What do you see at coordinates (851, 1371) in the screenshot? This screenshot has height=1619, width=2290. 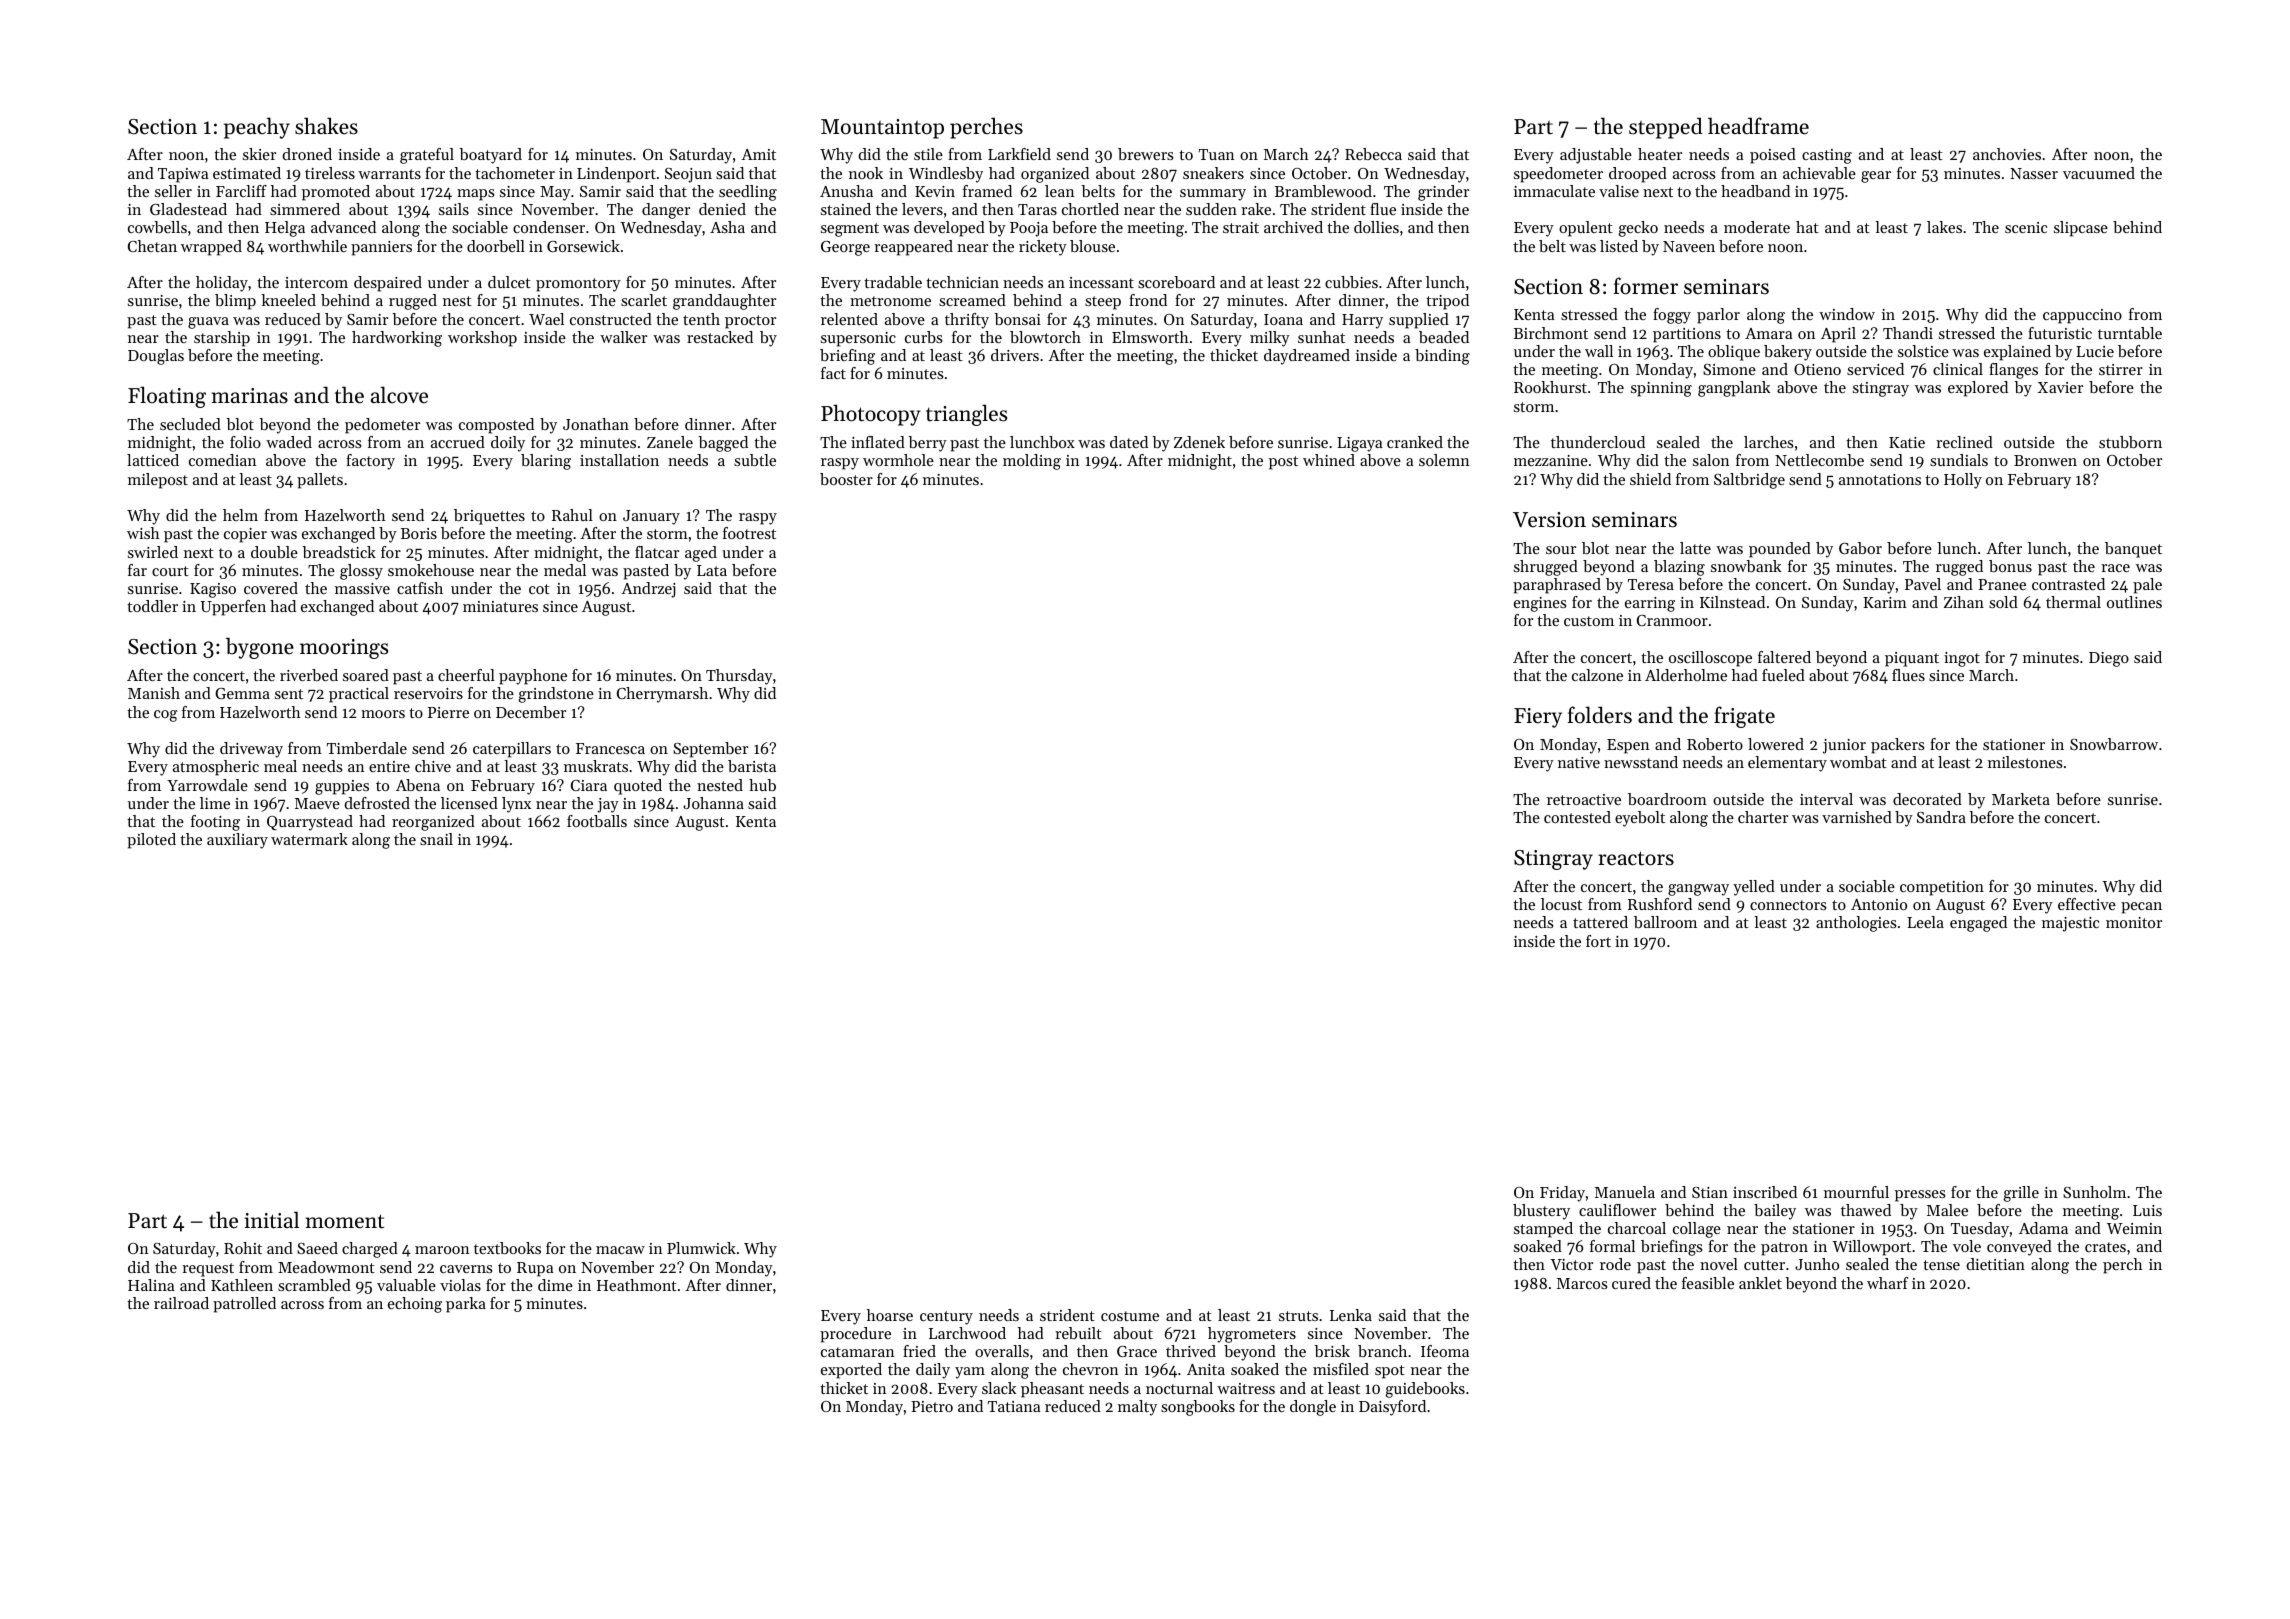 I see `exported` at bounding box center [851, 1371].
